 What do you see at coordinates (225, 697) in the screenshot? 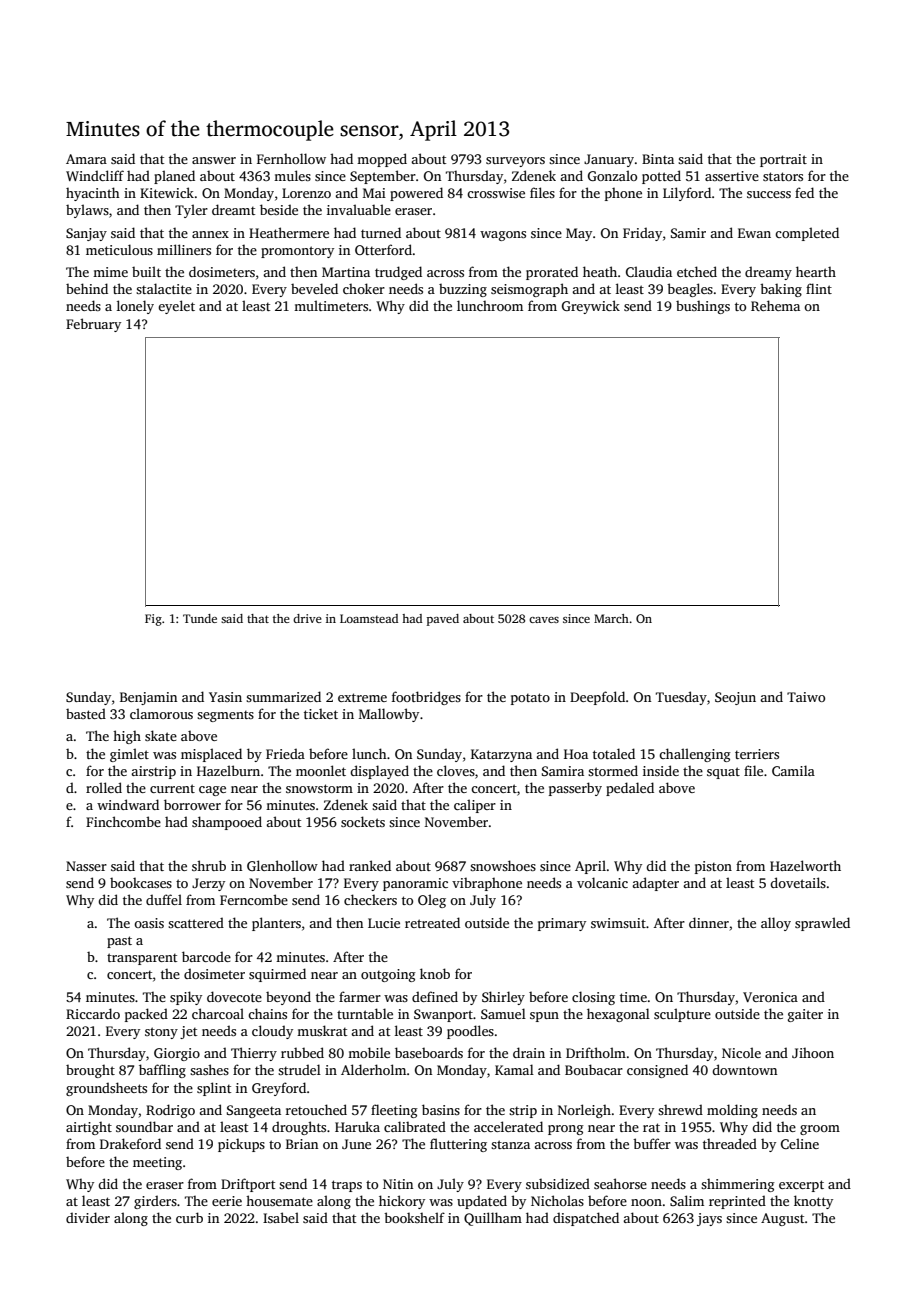
I see `Yasin` at bounding box center [225, 697].
